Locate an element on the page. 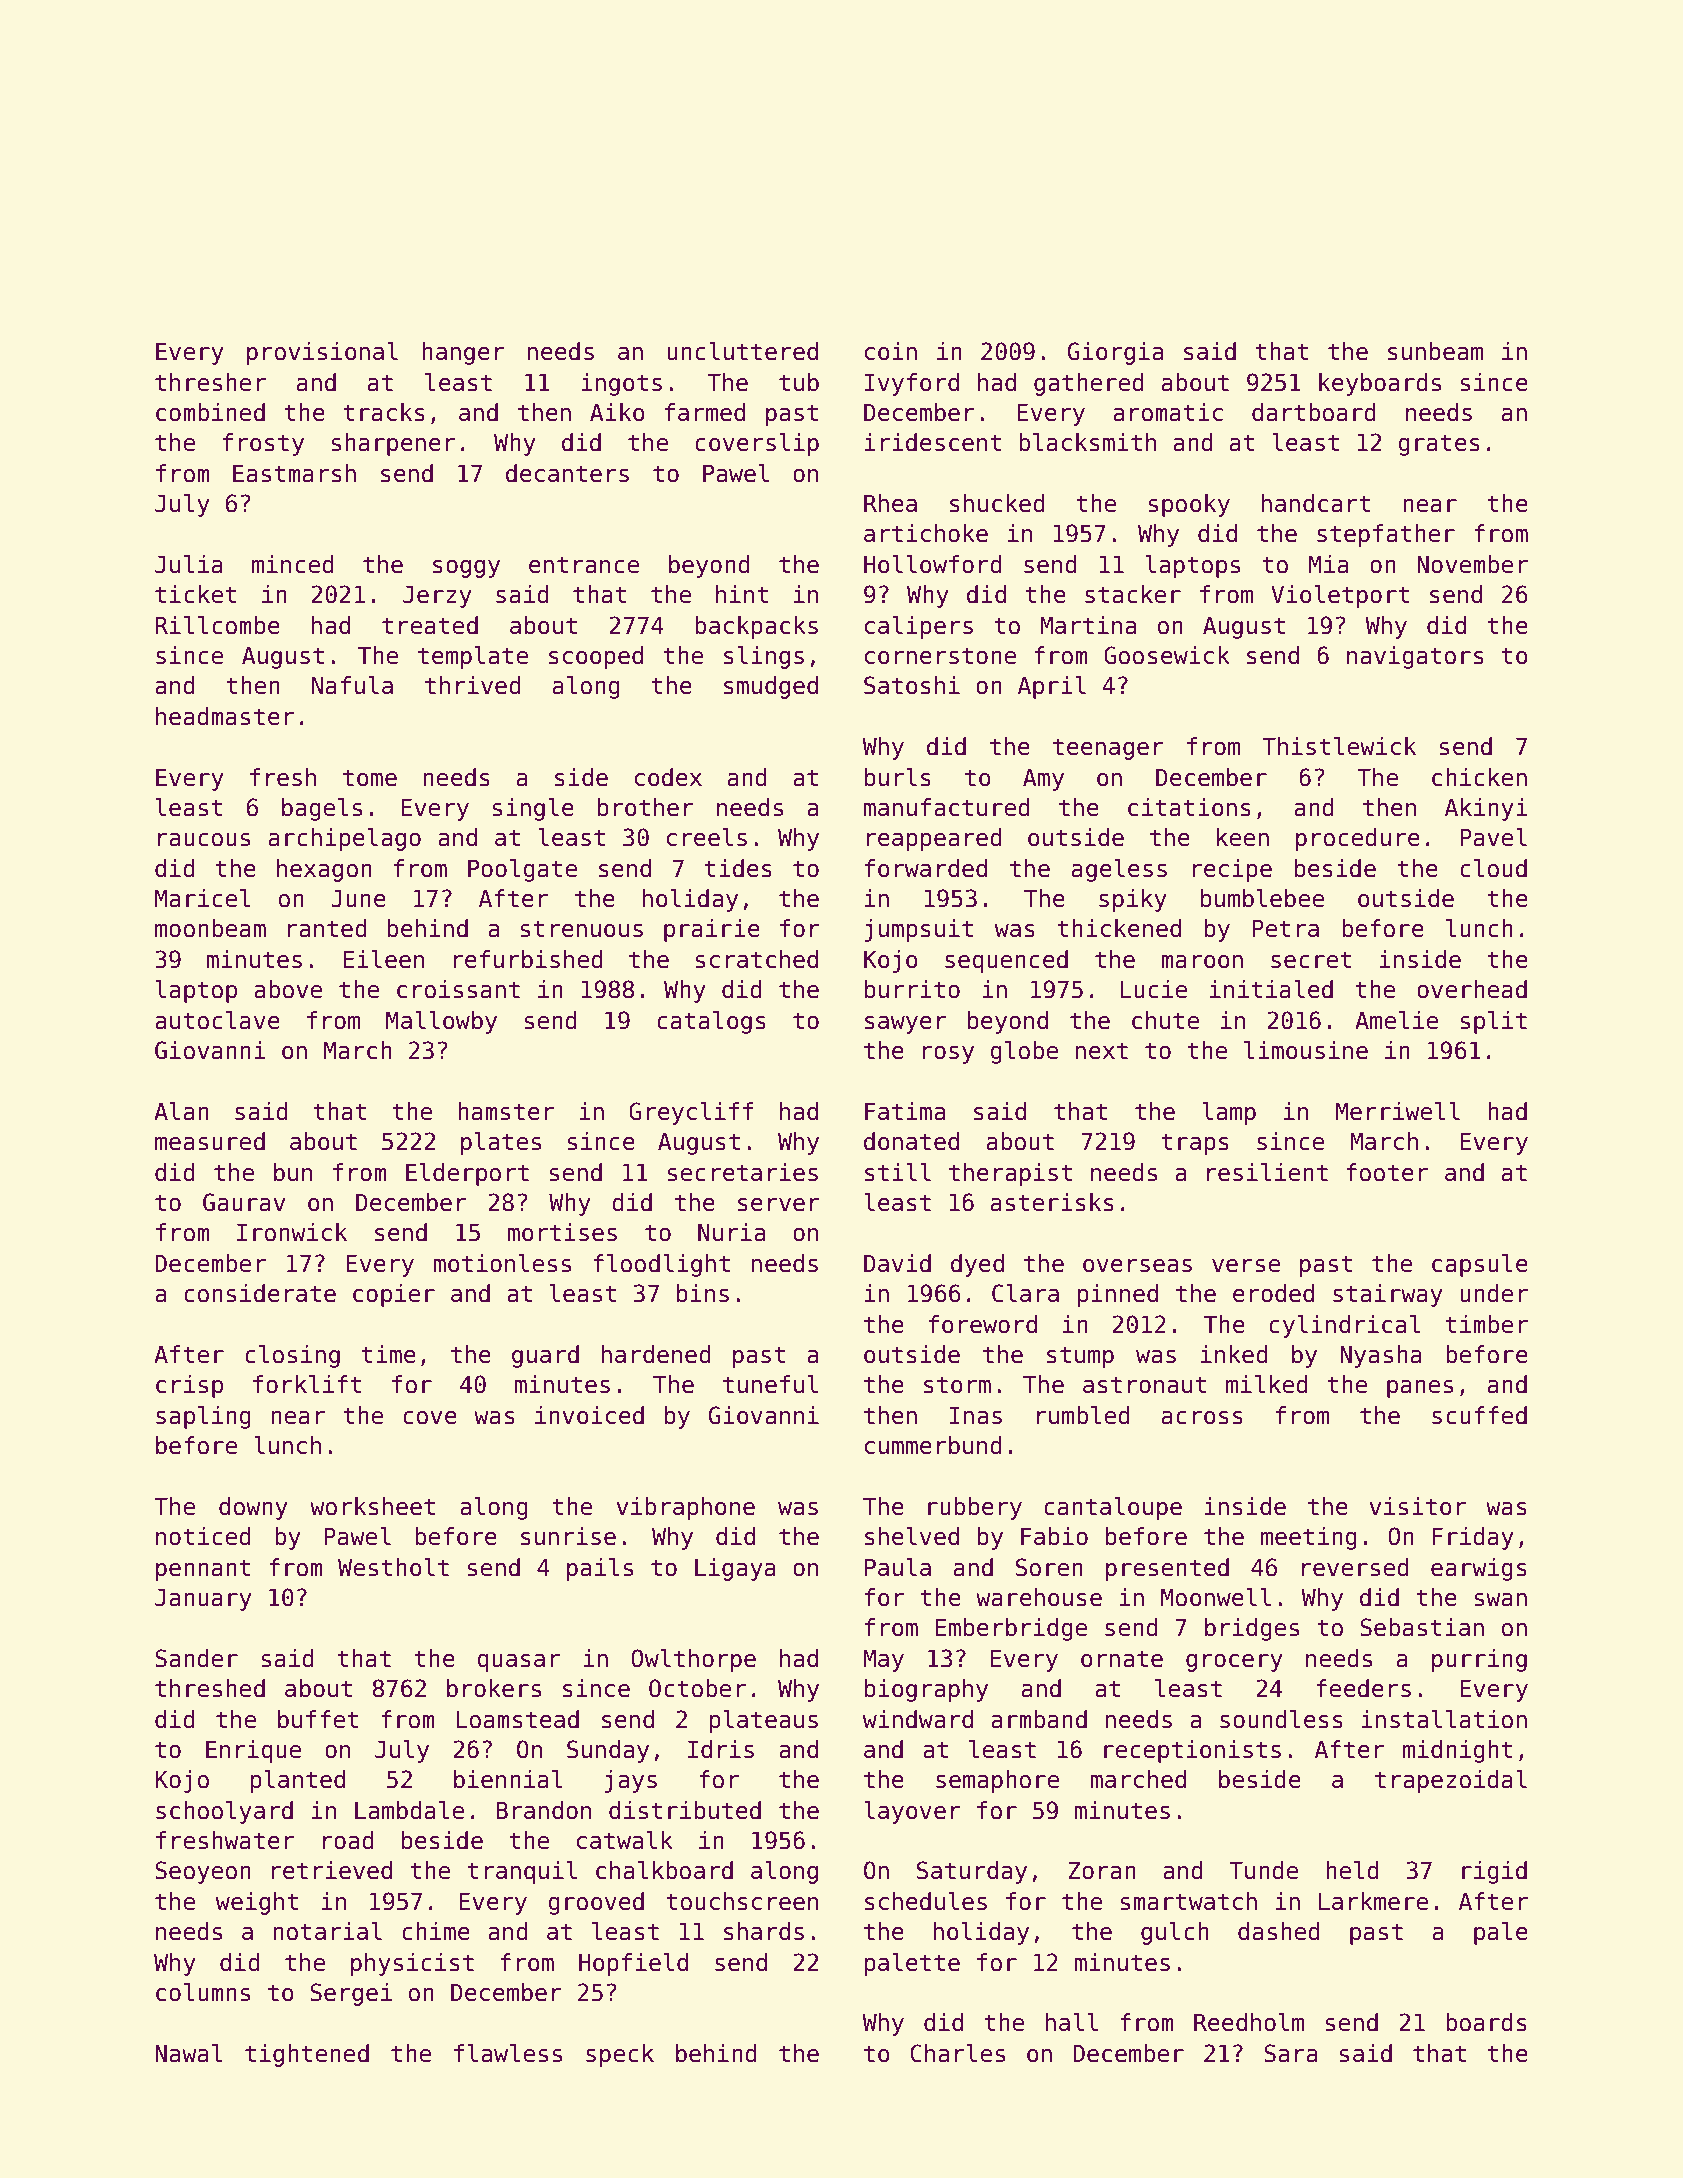 This document has height=2178, width=1683. sunbeam is located at coordinates (1435, 351).
